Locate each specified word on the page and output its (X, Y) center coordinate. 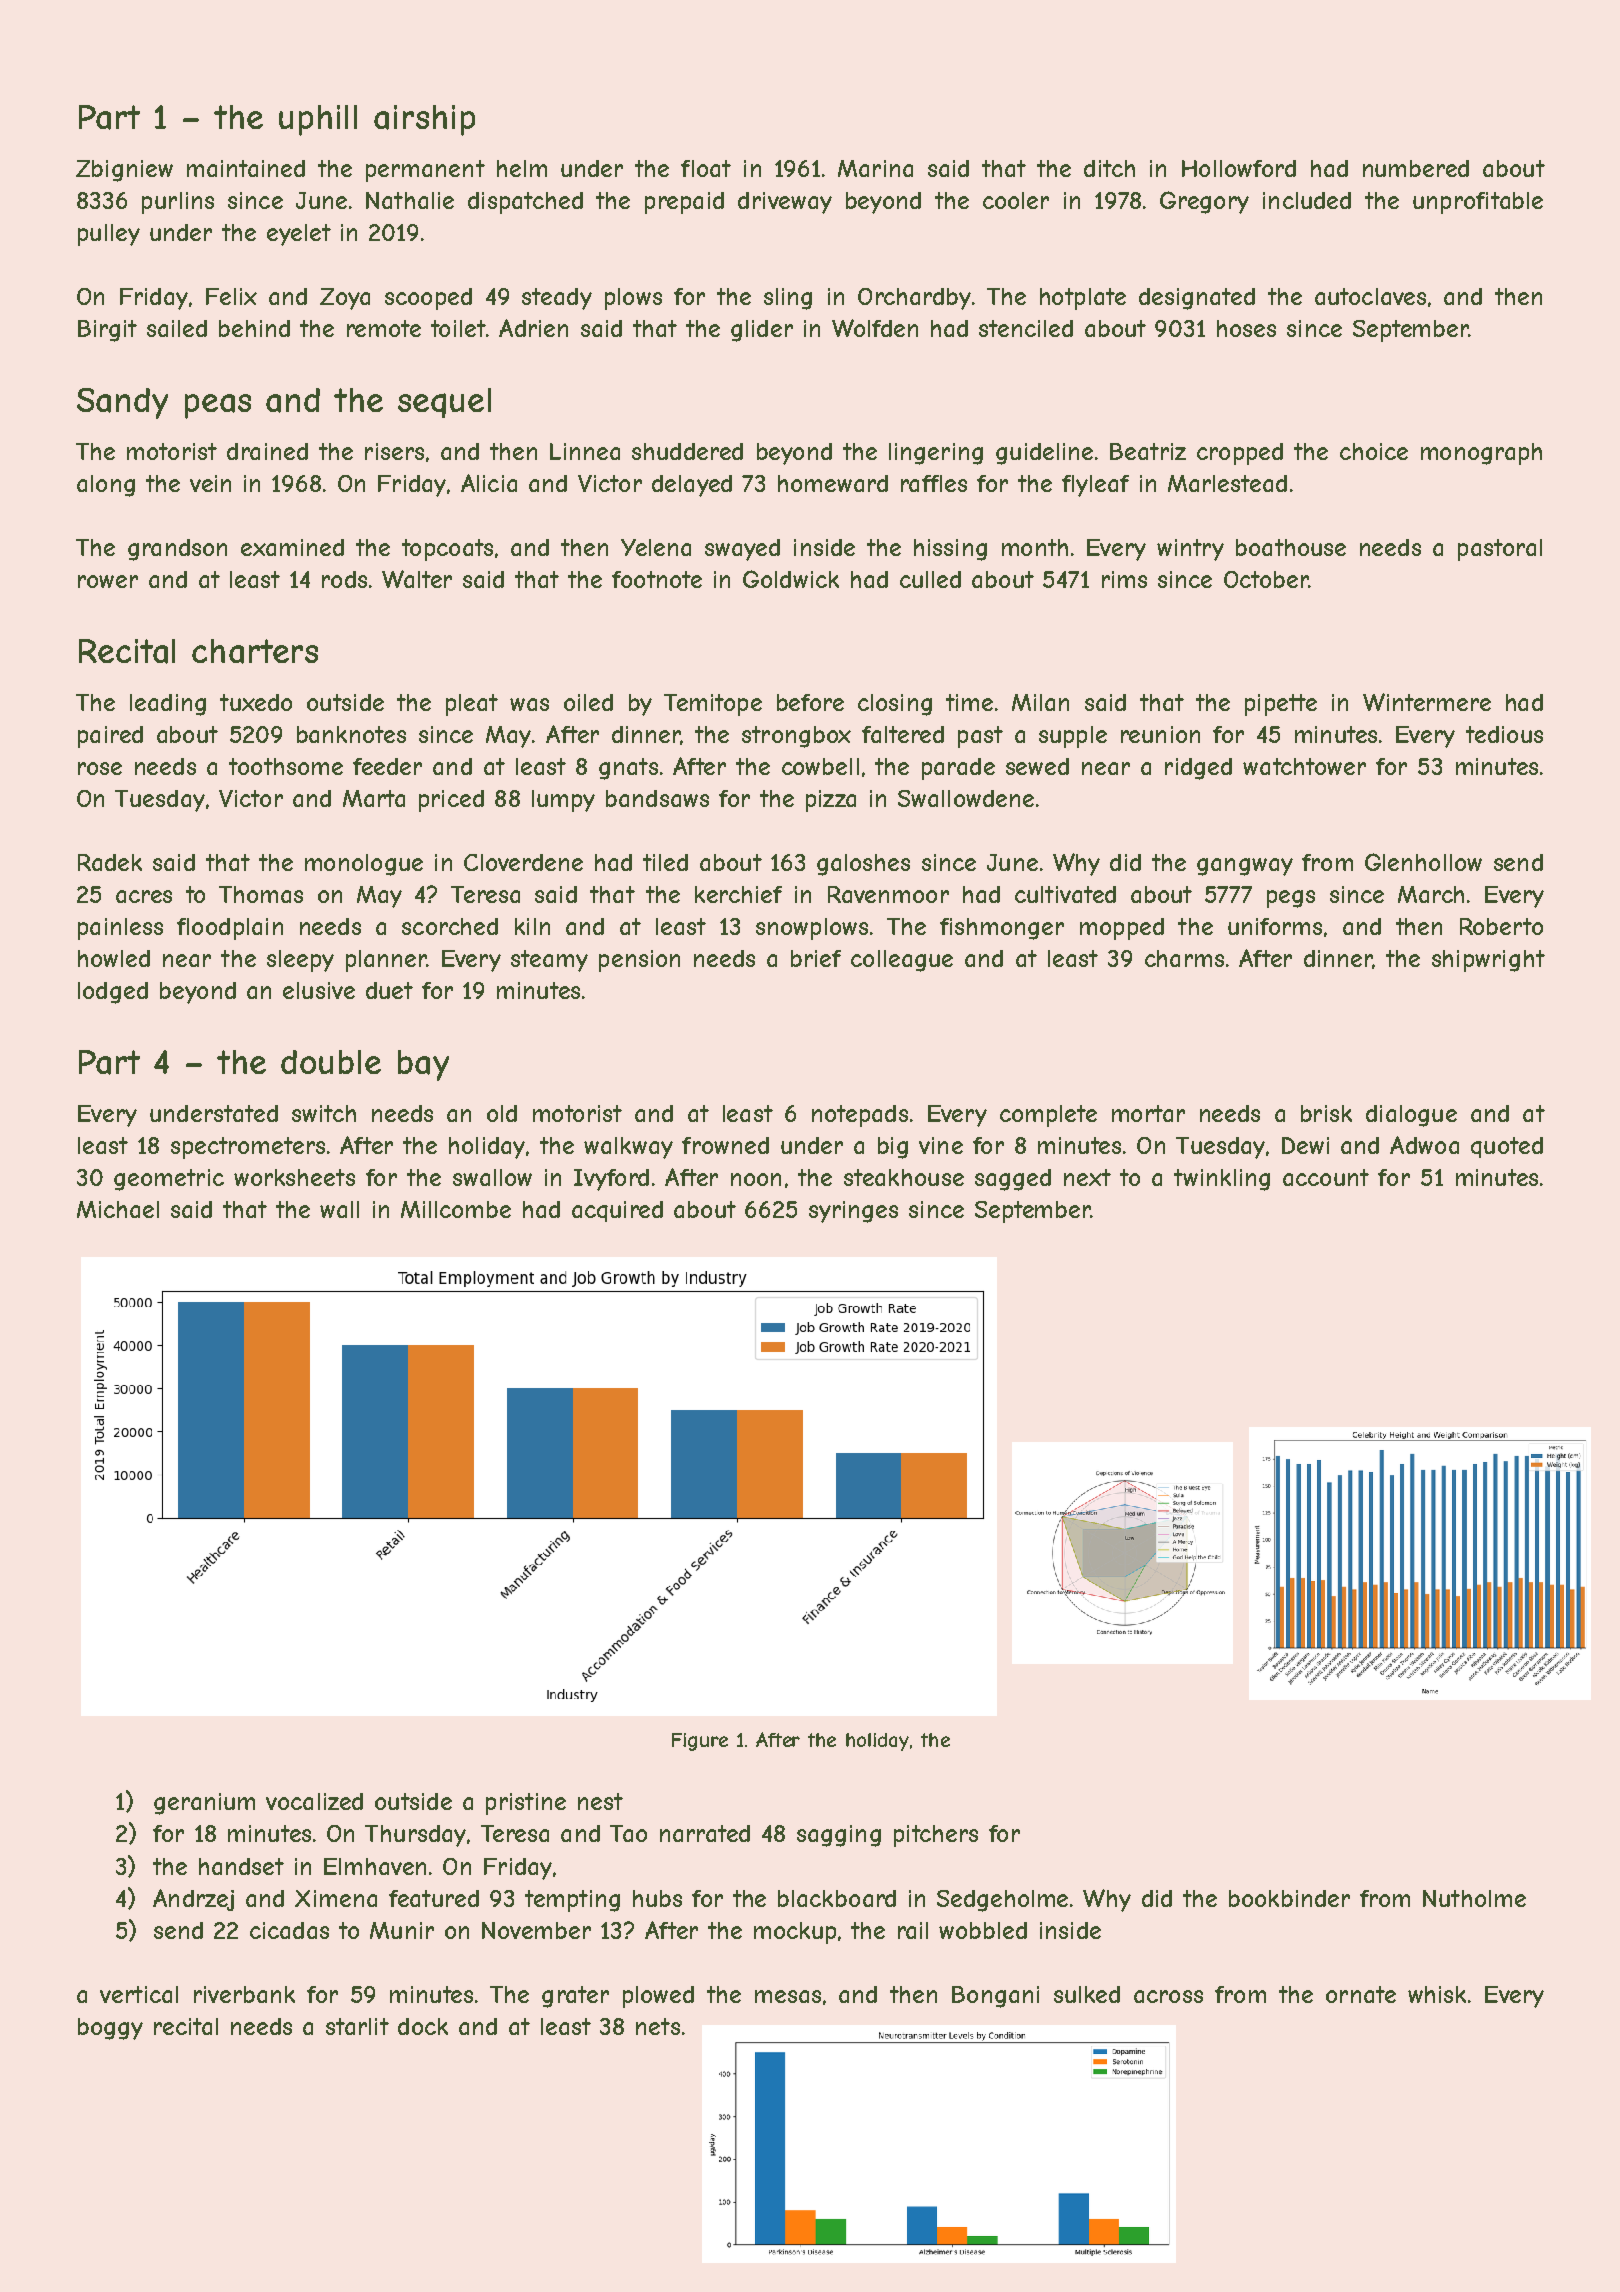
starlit (357, 2026)
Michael (118, 1209)
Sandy (122, 403)
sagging (839, 1836)
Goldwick (791, 579)
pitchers (936, 1836)
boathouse (1291, 547)
